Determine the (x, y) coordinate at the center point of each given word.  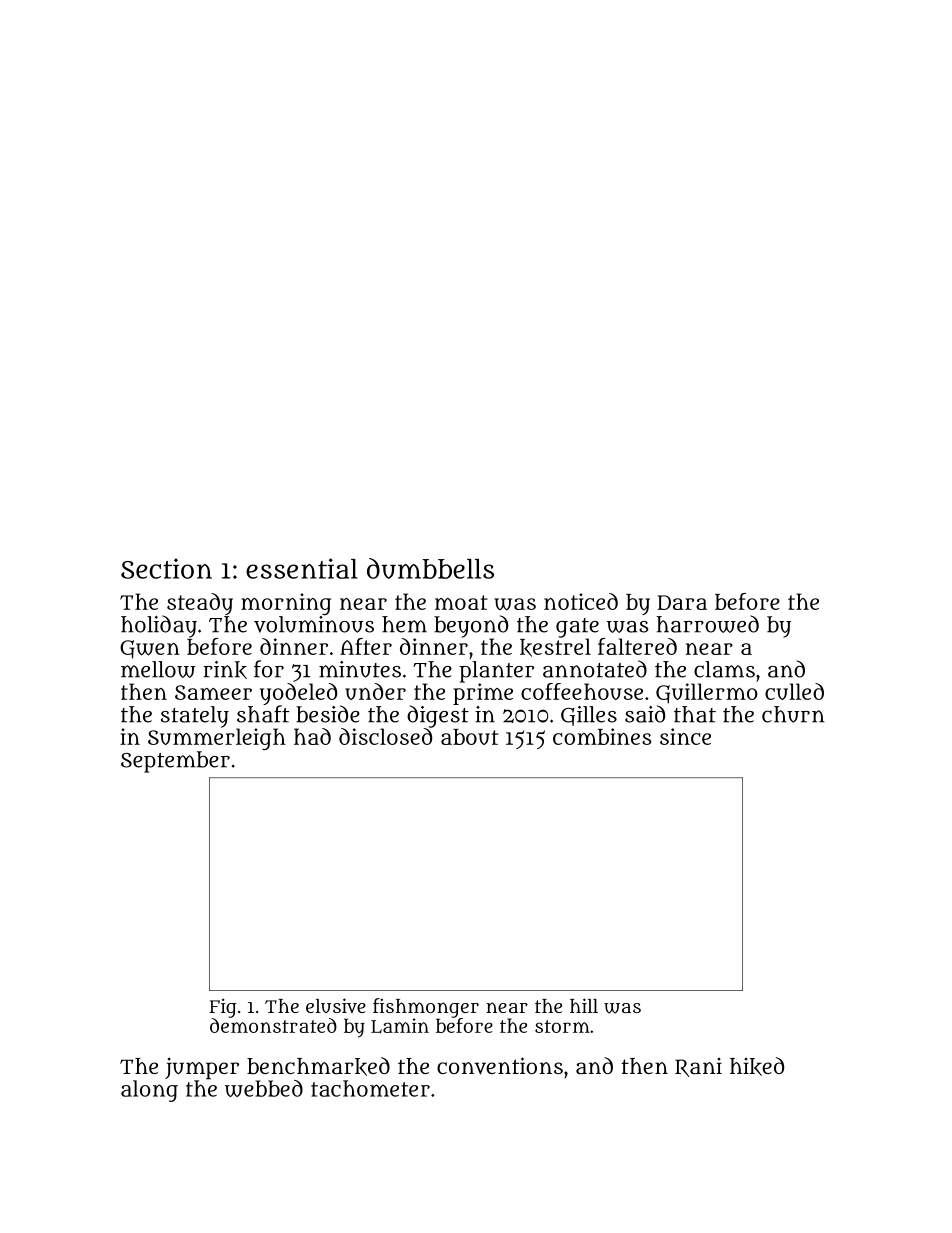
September (175, 762)
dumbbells (430, 568)
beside (328, 714)
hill (584, 1005)
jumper (202, 1068)
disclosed (385, 736)
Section (166, 568)
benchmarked (318, 1066)
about (470, 737)
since (685, 736)
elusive (336, 1005)
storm (562, 1026)
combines (602, 736)
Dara (682, 602)
